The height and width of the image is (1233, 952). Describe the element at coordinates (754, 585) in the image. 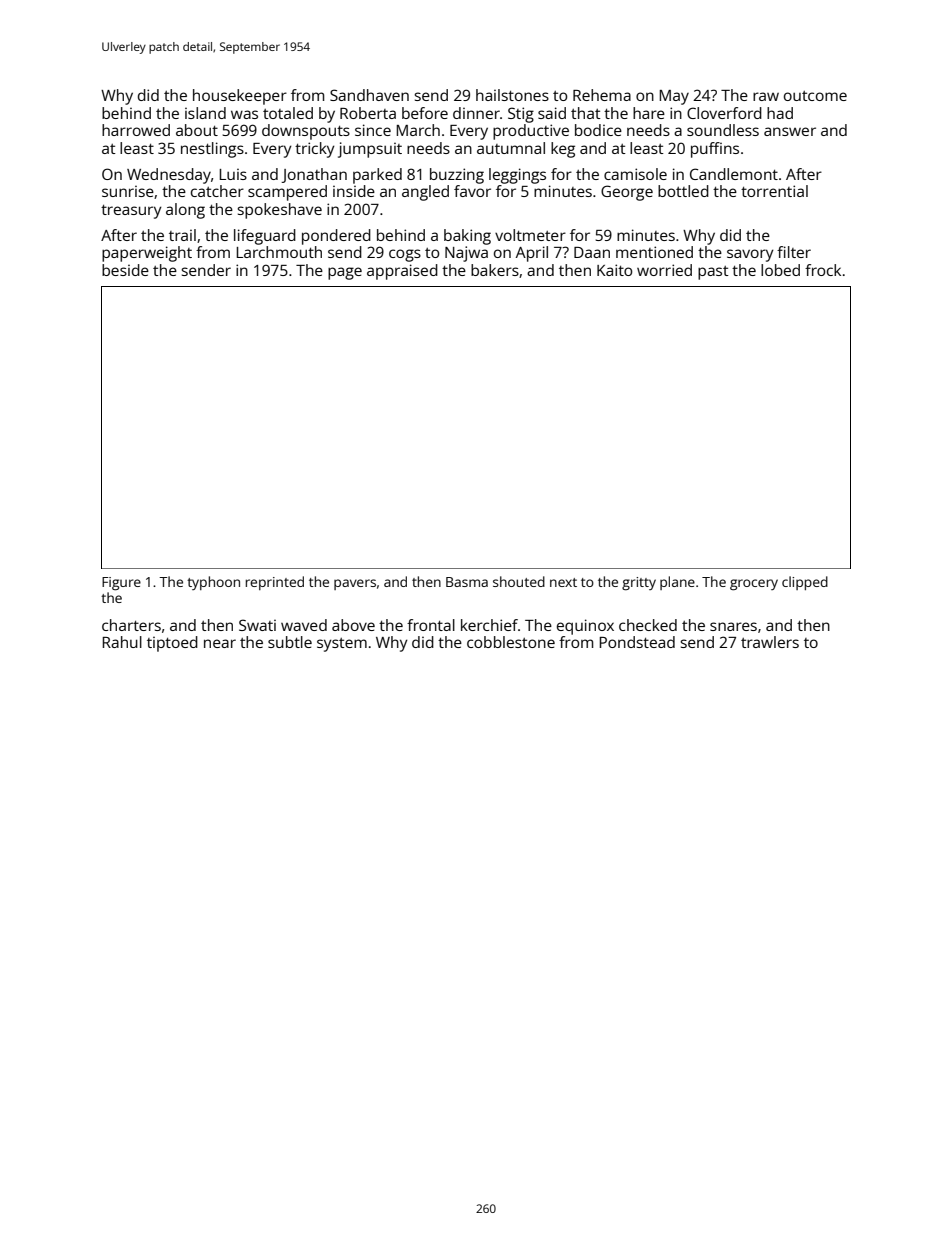

I see `grocery` at that location.
